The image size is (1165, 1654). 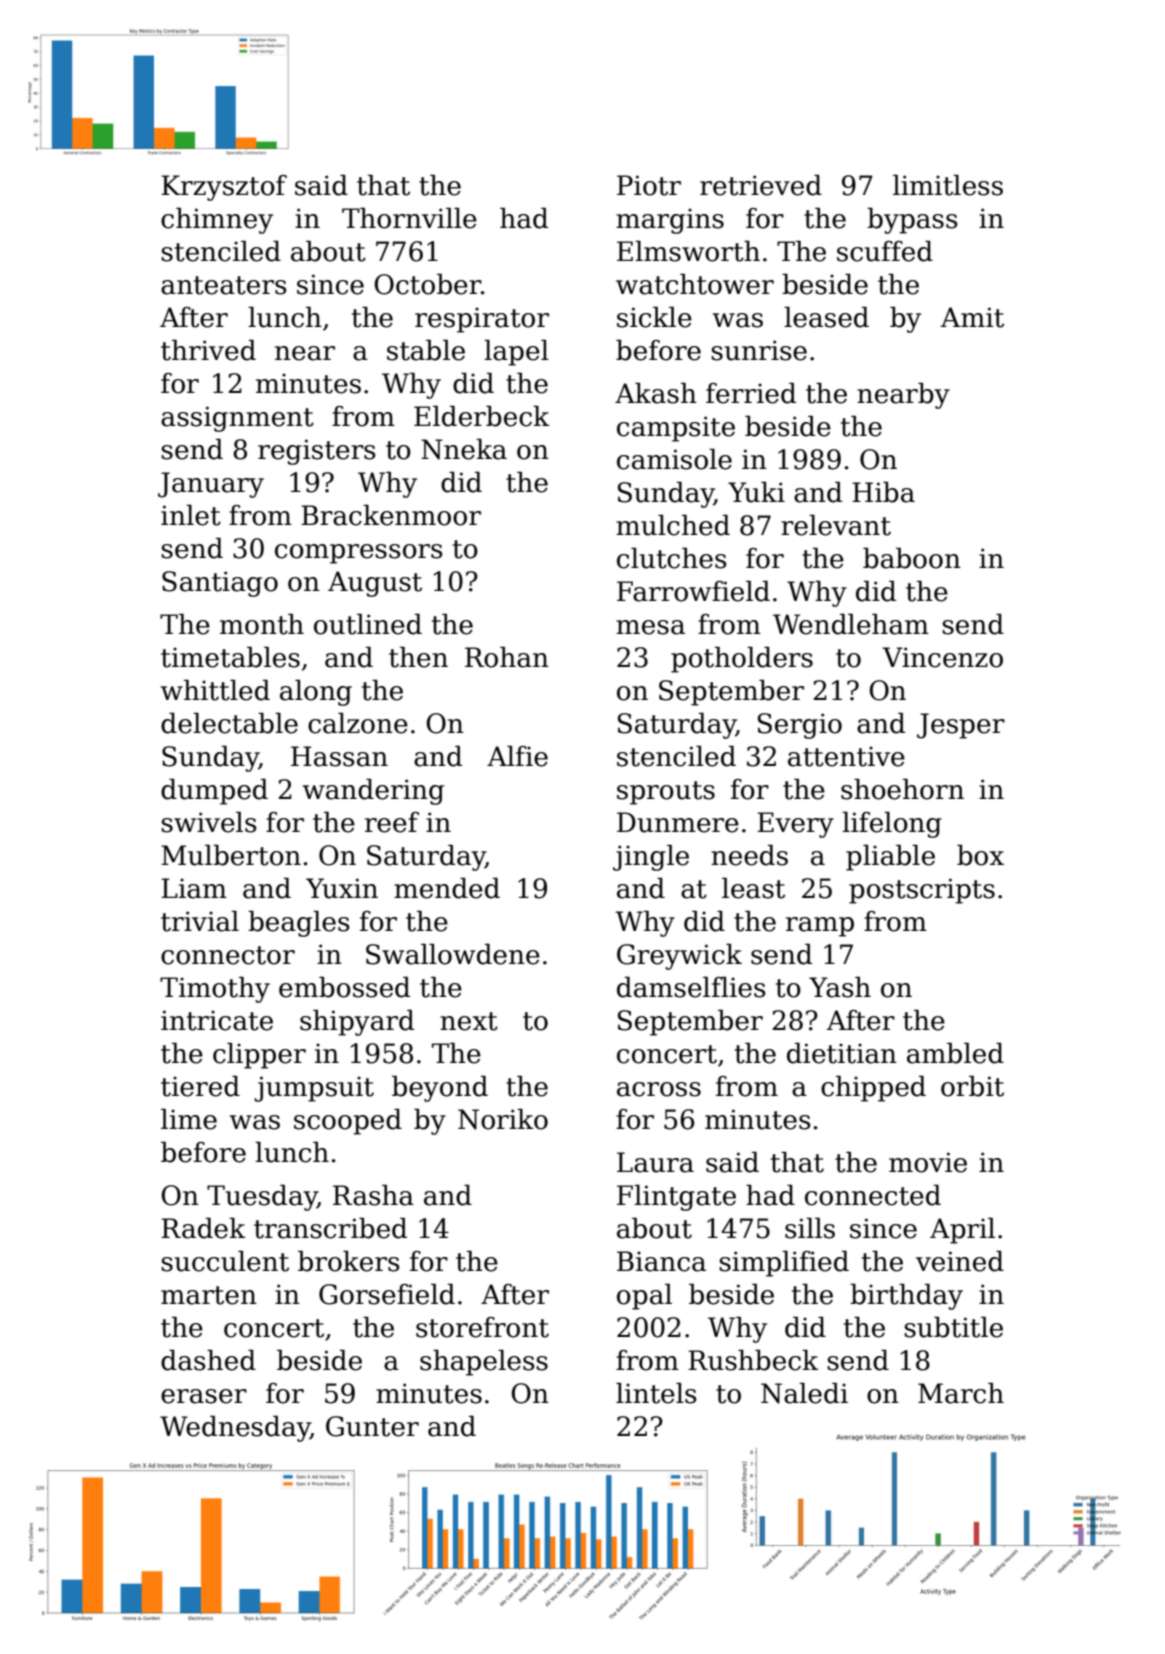 I want to click on lapel, so click(x=516, y=353).
